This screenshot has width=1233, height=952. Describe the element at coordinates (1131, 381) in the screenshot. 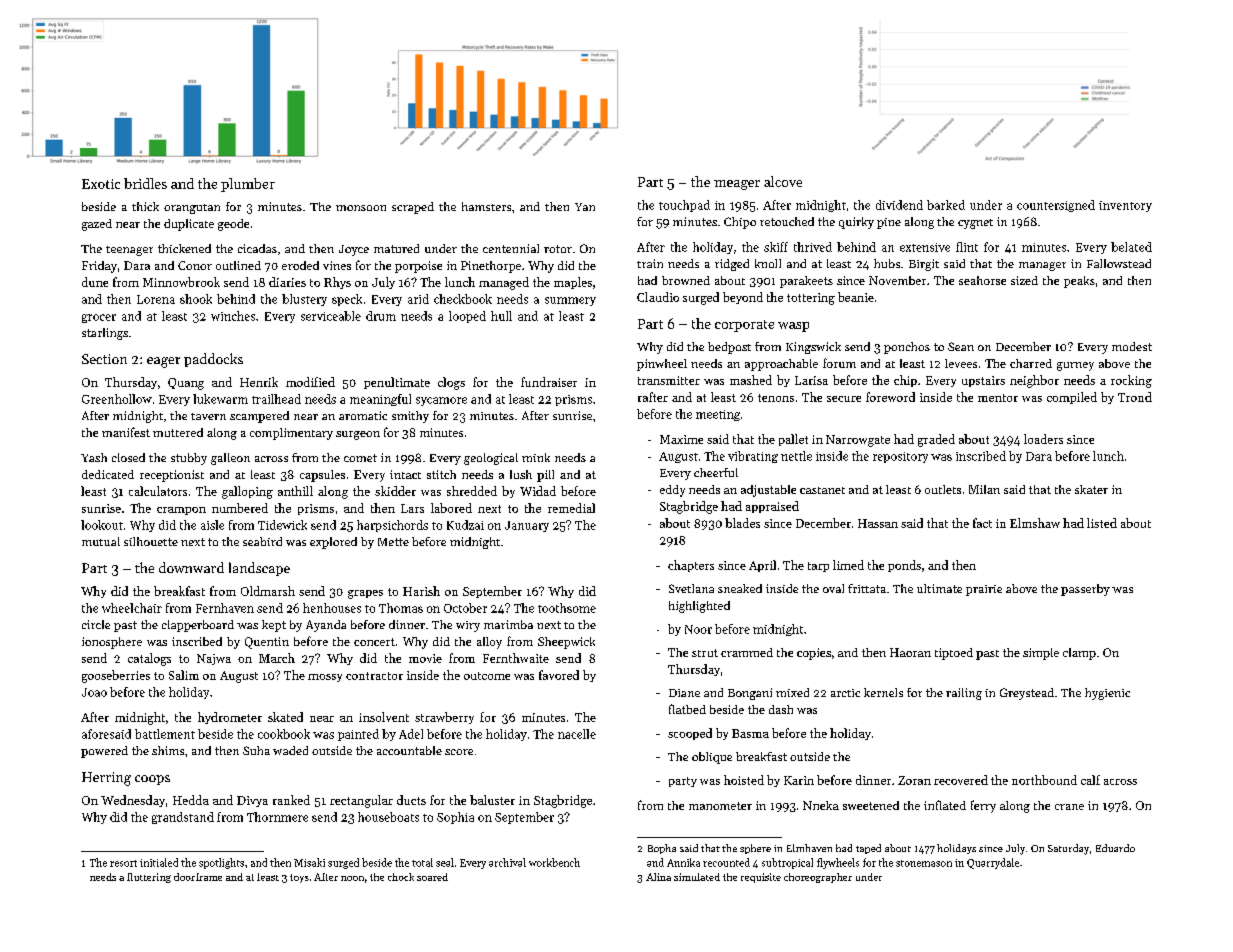

I see `rocking` at that location.
